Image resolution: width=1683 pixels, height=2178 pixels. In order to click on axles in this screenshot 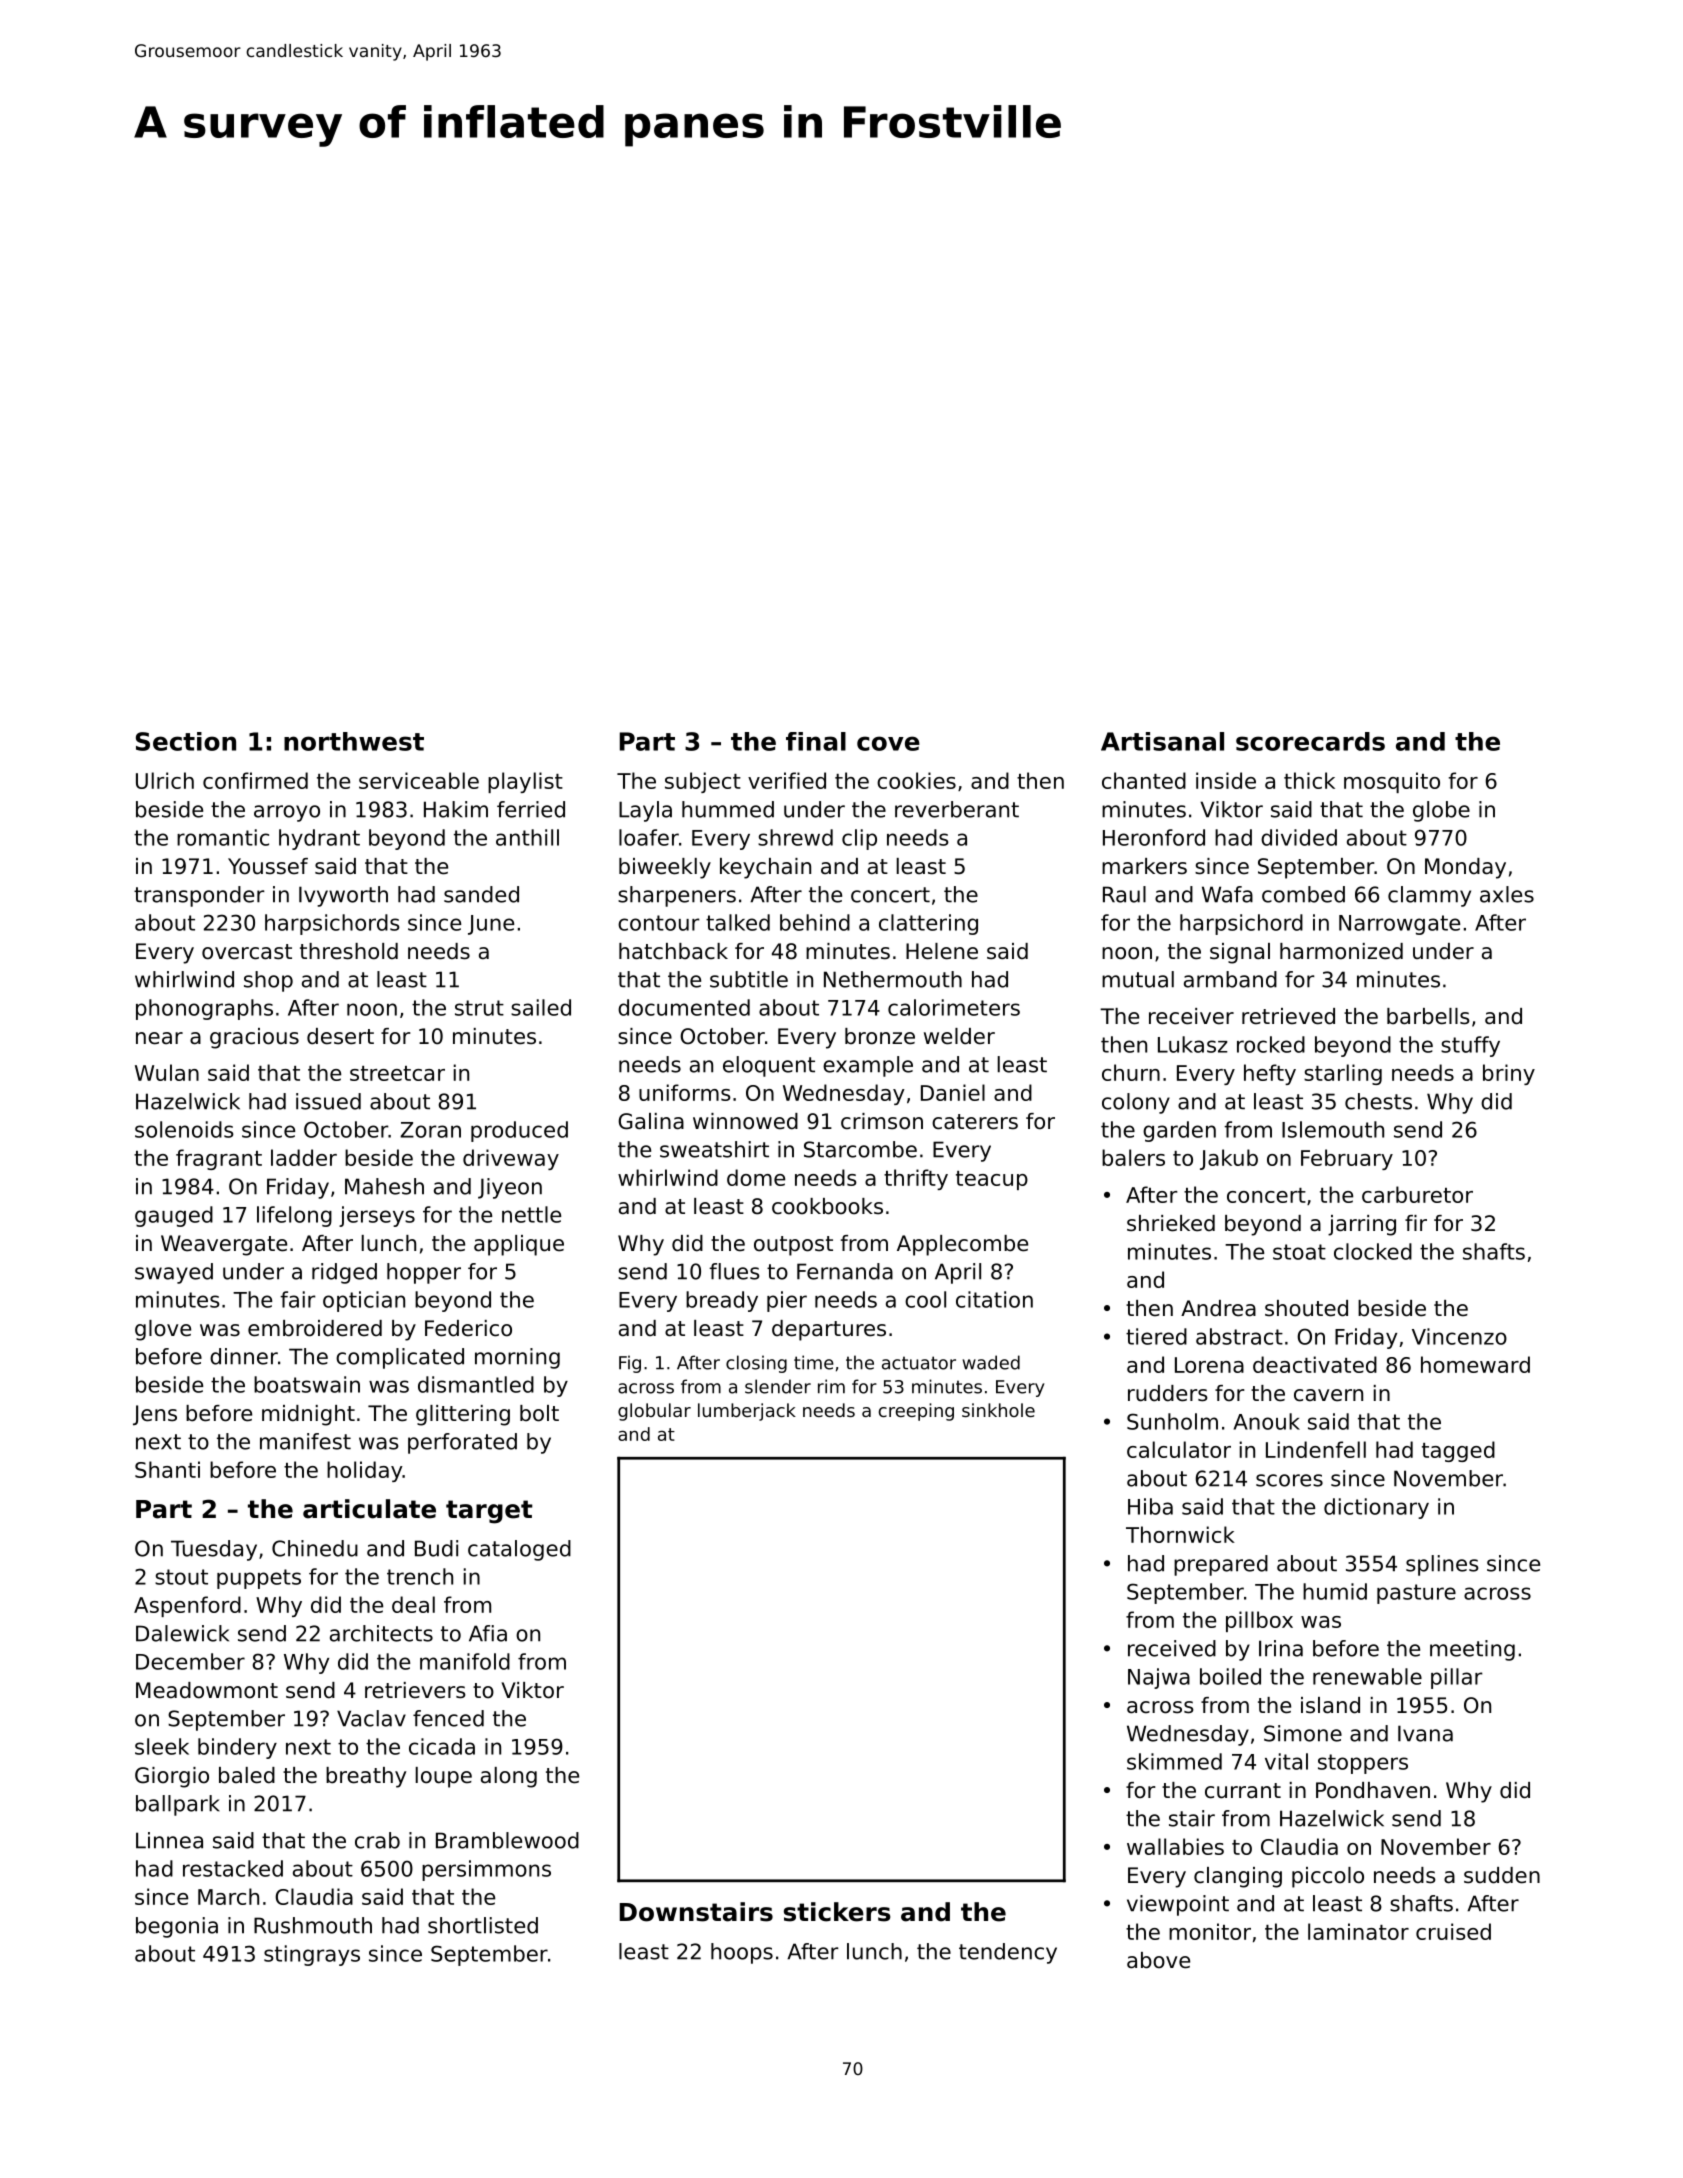, I will do `click(1507, 894)`.
